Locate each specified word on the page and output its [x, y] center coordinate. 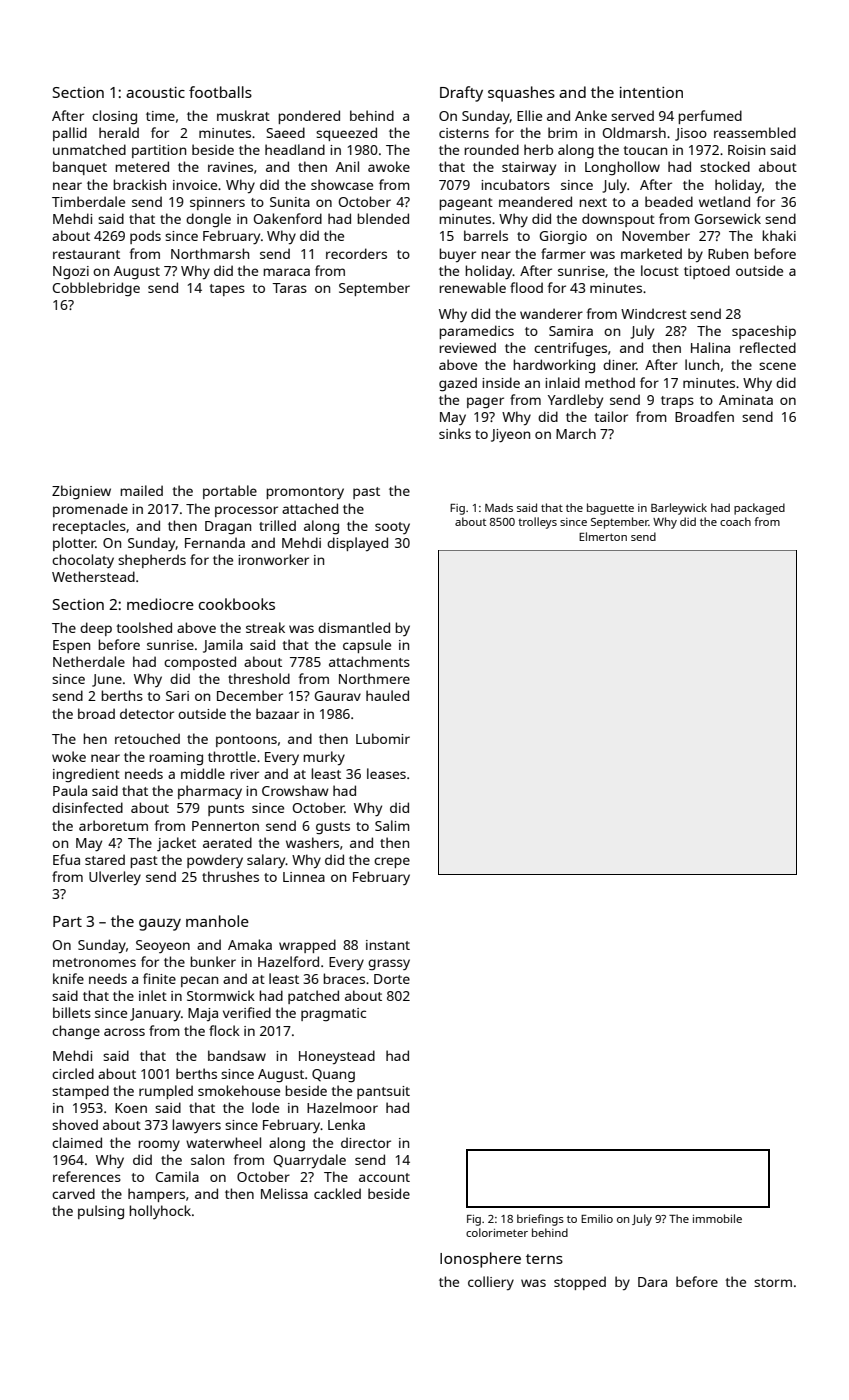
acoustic [155, 92]
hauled [387, 695]
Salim [392, 825]
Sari [177, 696]
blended [383, 218]
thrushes [230, 876]
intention [651, 92]
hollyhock [160, 1212]
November [656, 235]
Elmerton [603, 536]
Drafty [461, 94]
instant [388, 945]
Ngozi [71, 273]
